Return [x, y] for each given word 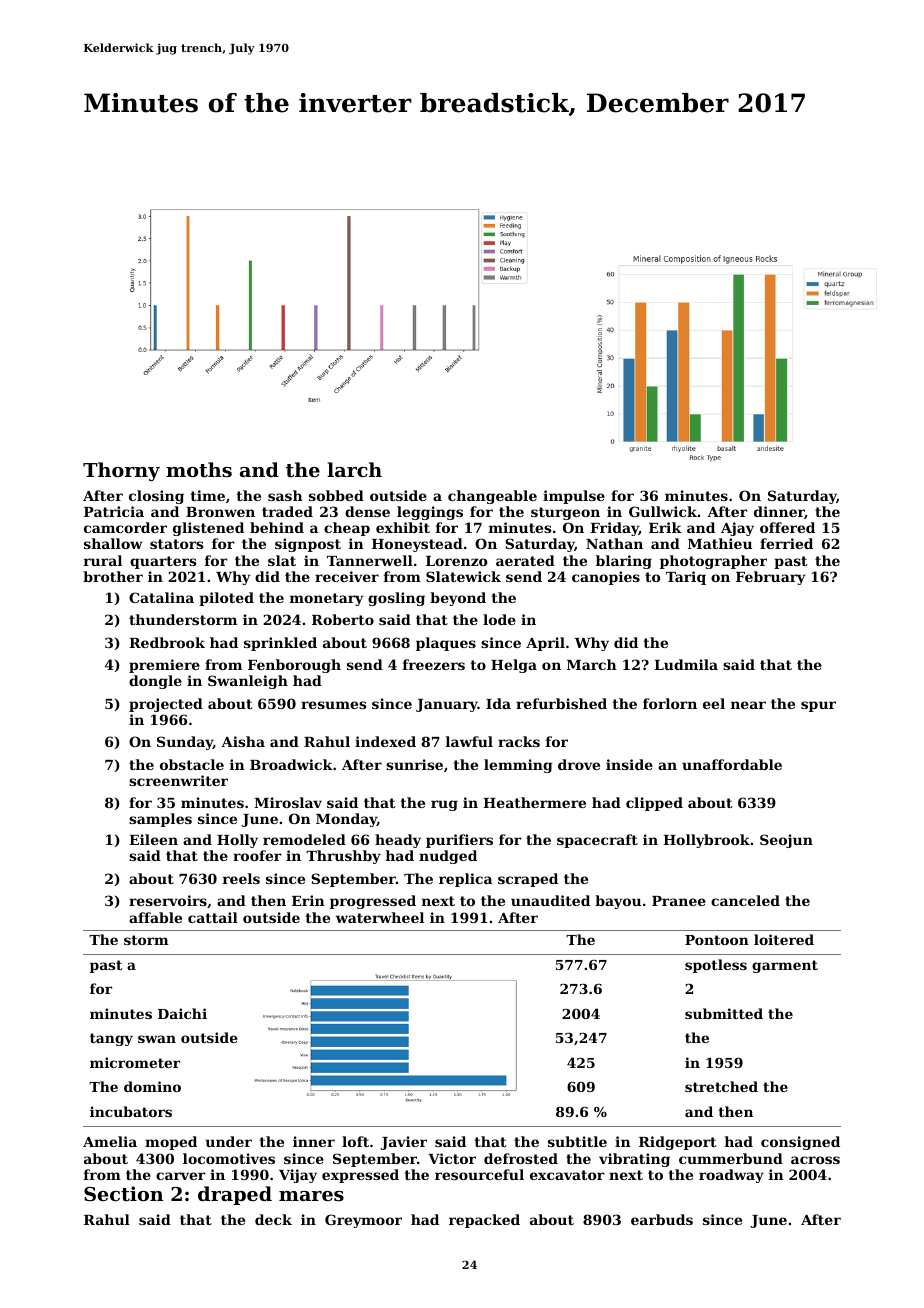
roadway [731, 1176]
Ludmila [686, 664]
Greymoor [363, 1221]
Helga [514, 666]
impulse [574, 497]
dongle [155, 682]
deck [273, 1219]
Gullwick [663, 511]
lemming [518, 766]
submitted [724, 1013]
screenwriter [178, 780]
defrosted [521, 1158]
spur [818, 706]
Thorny [121, 471]
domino [152, 1086]
